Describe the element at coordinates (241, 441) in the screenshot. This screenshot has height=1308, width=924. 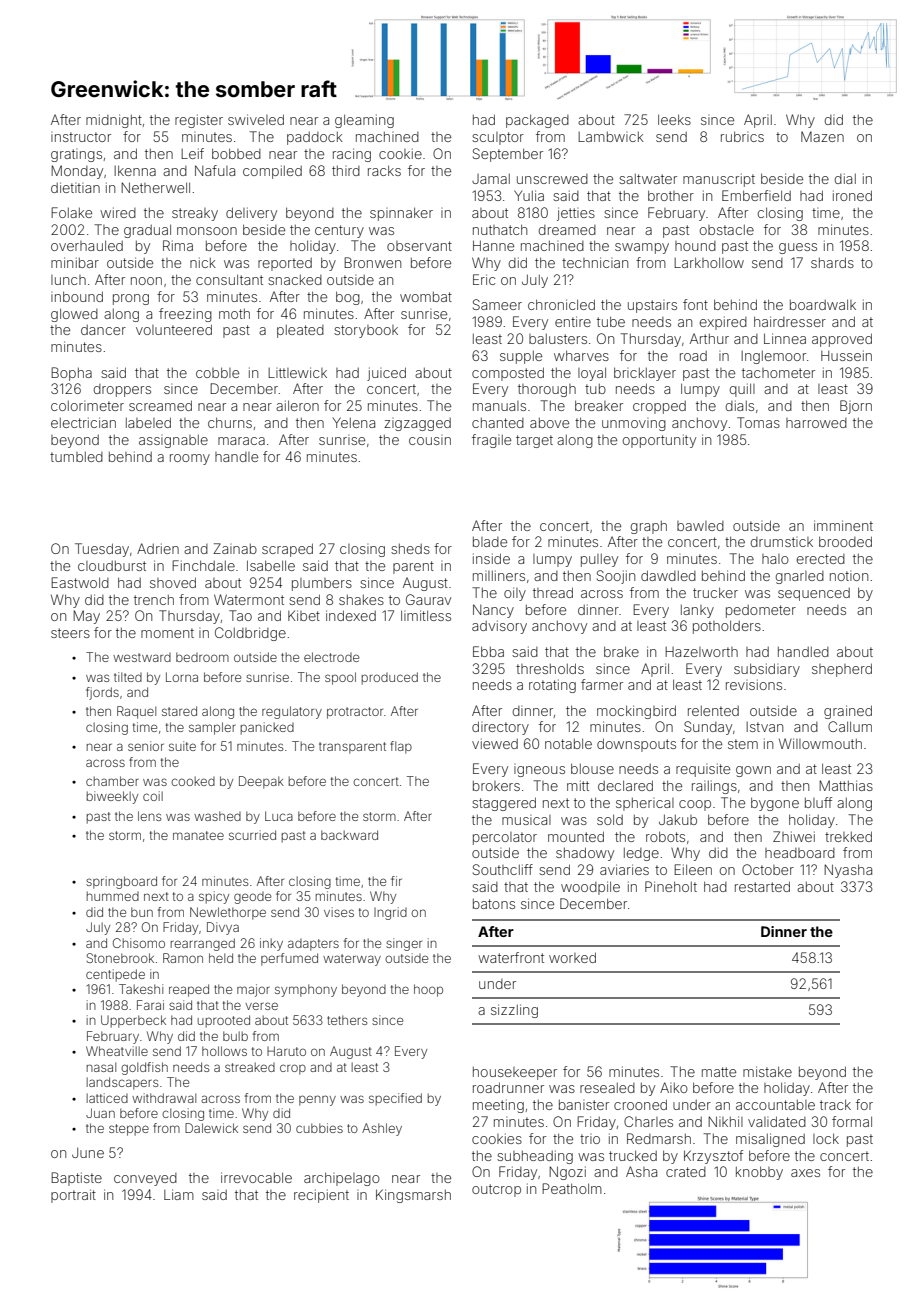
I see `maraca` at that location.
